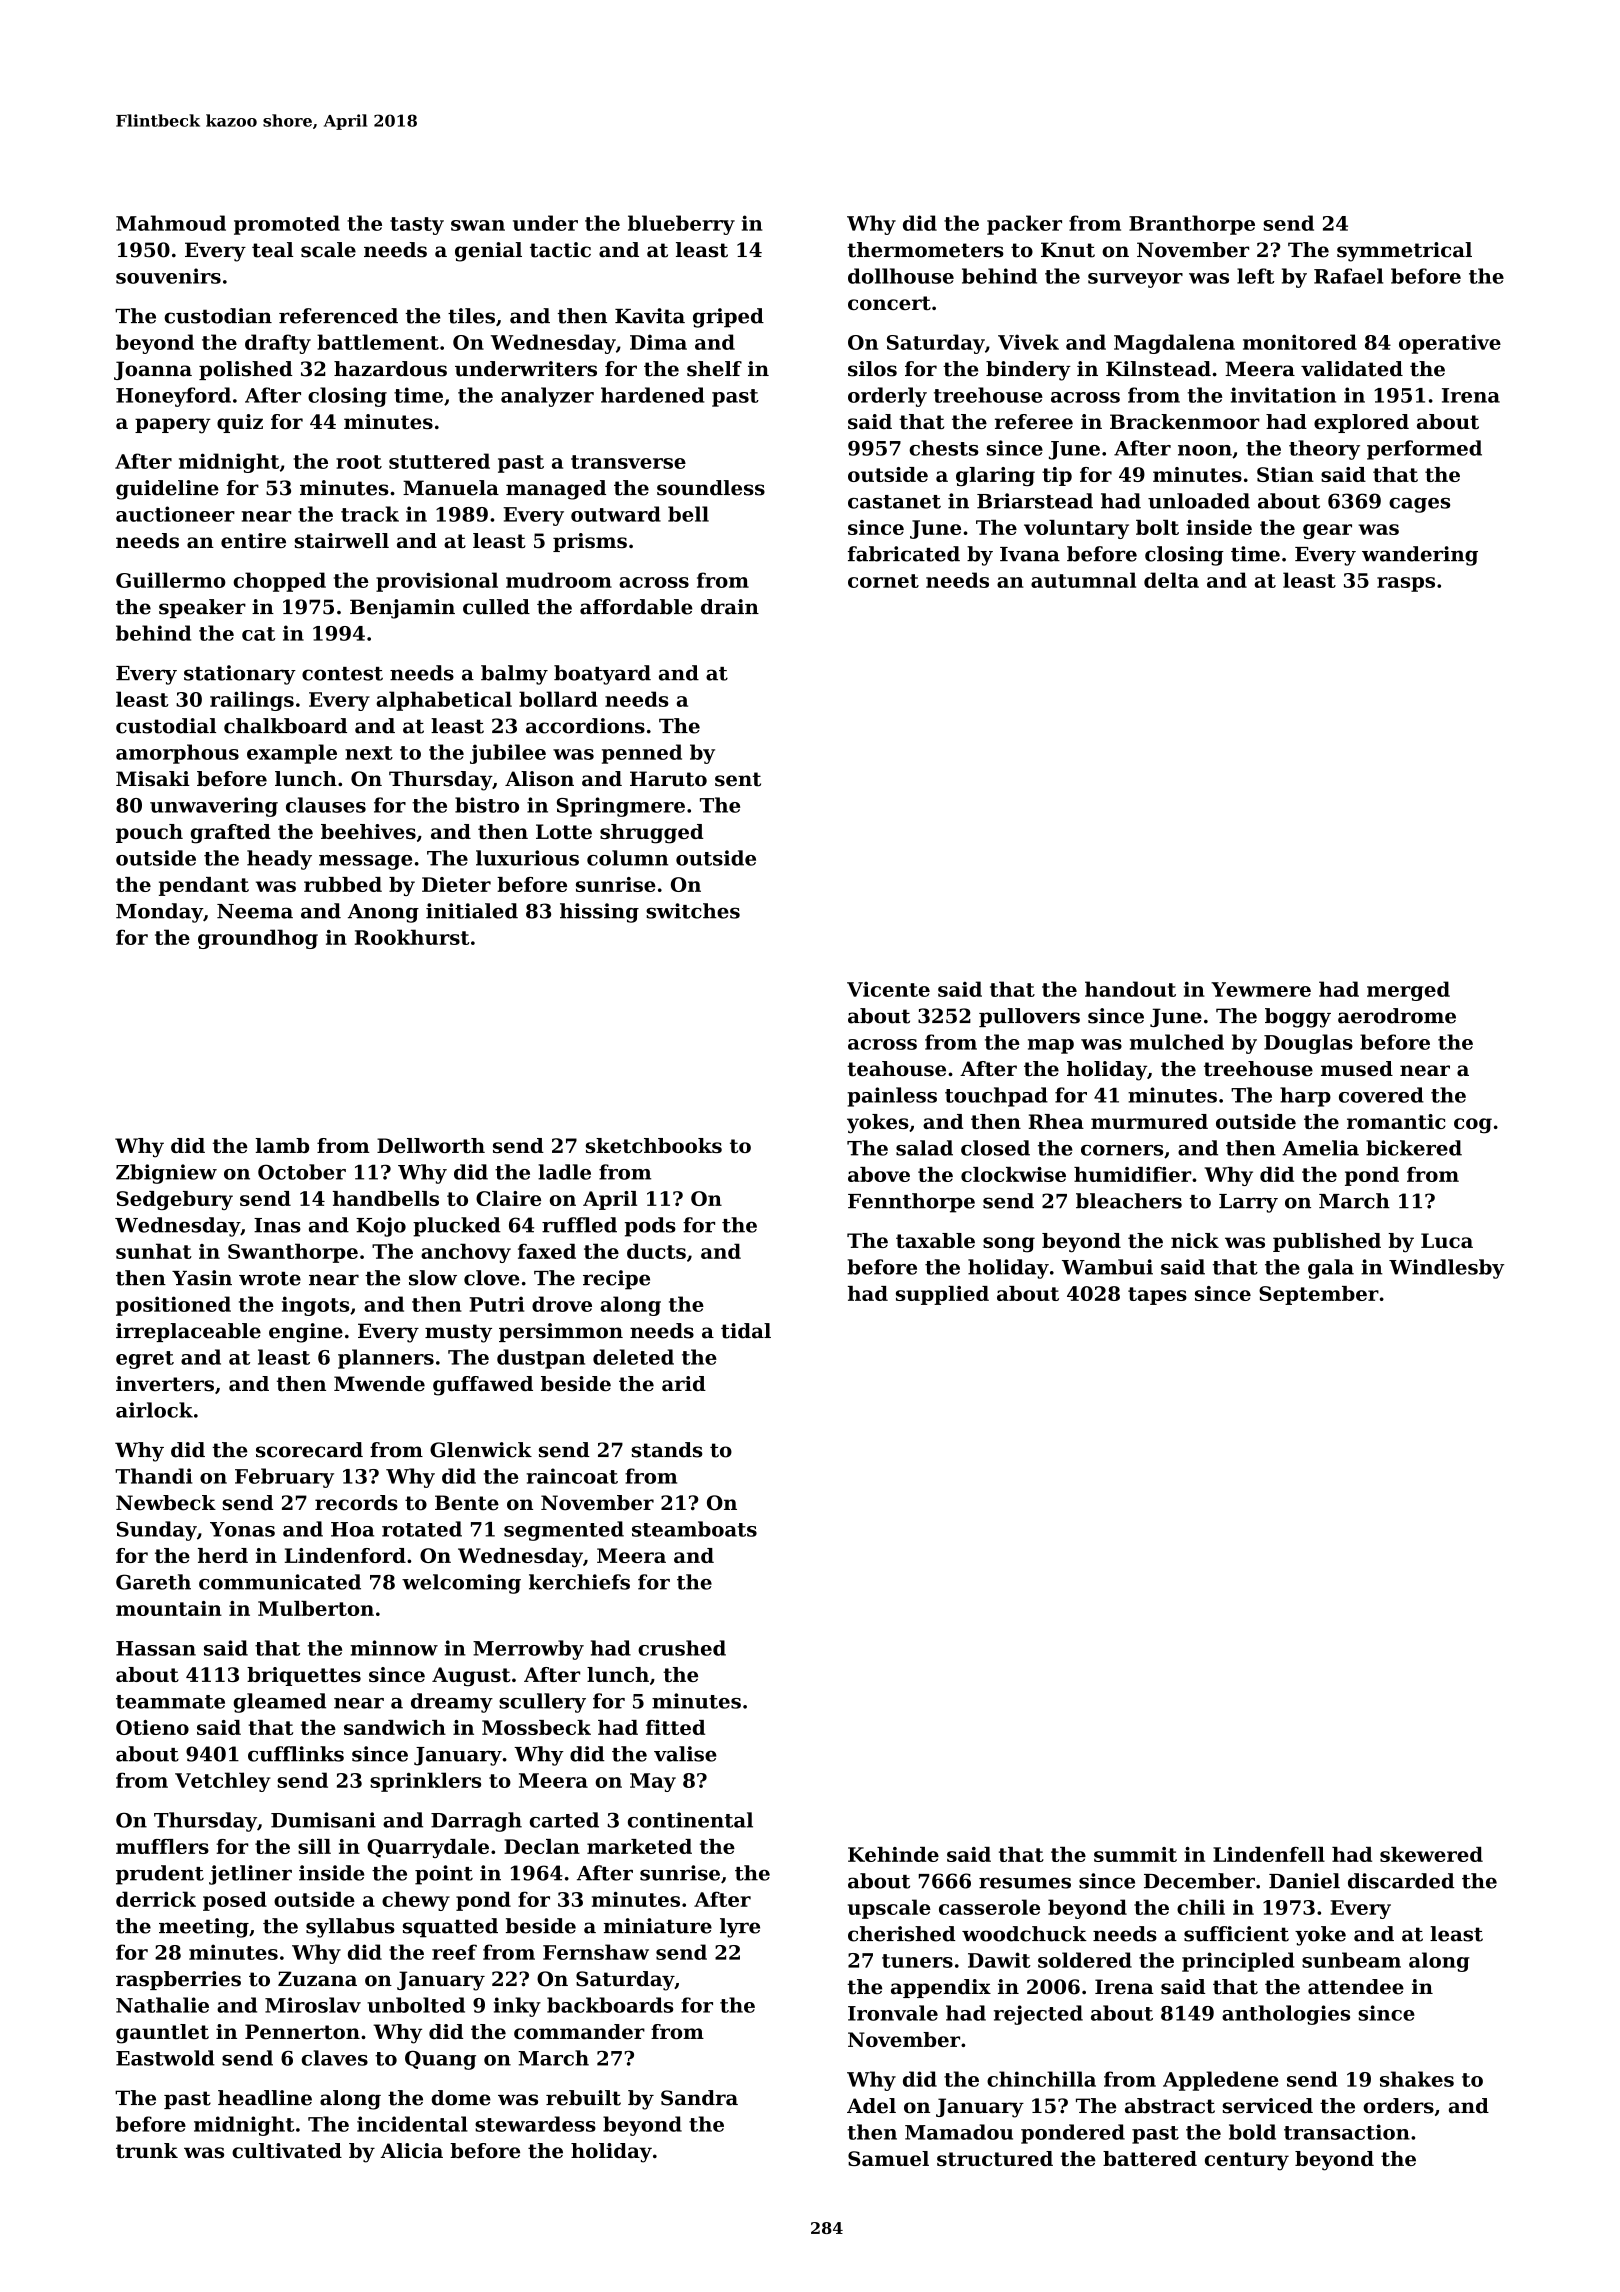 Image resolution: width=1620 pixels, height=2292 pixels. Describe the element at coordinates (1157, 1296) in the document. I see `tapes` at that location.
